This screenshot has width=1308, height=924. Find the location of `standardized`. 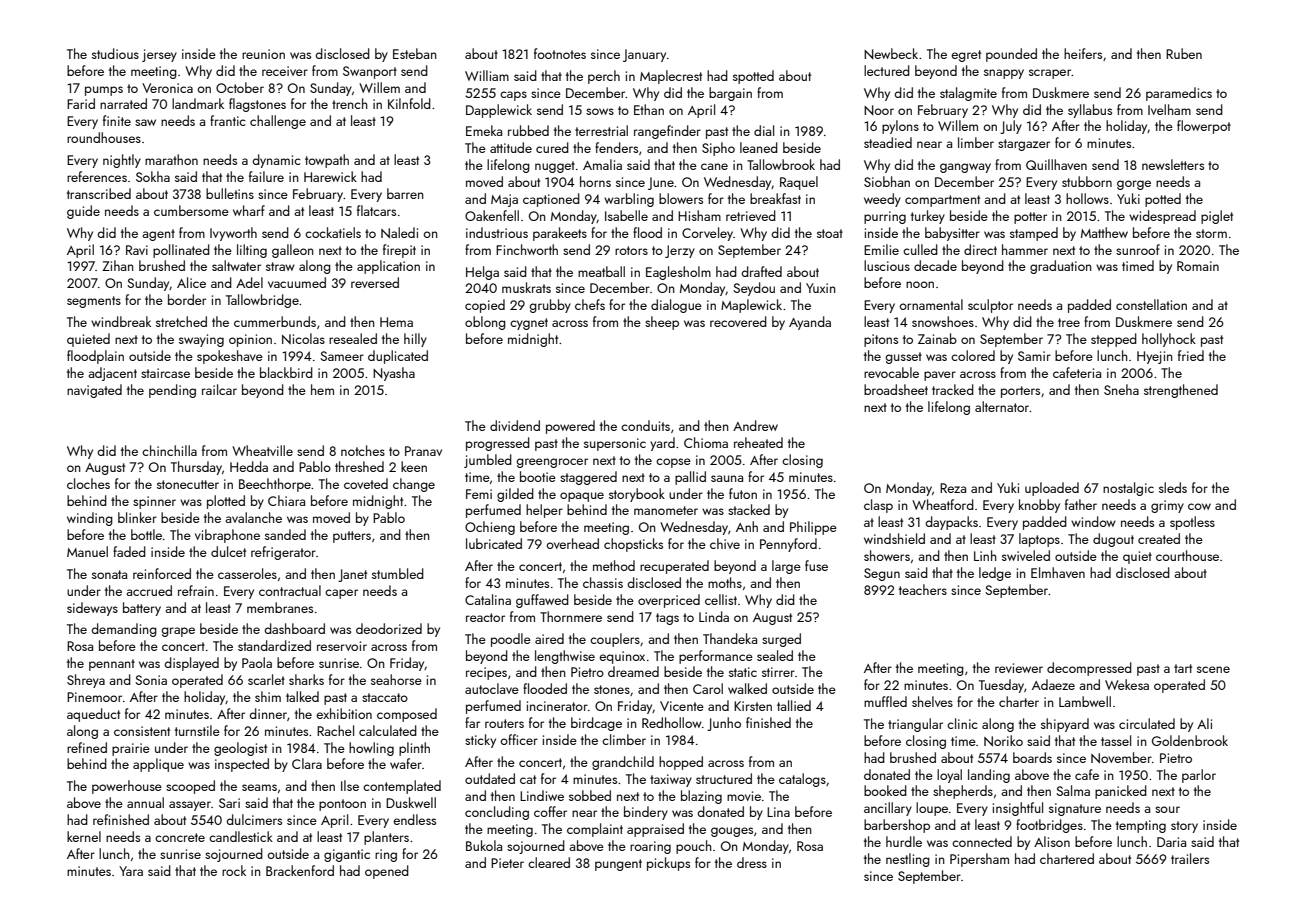

standardized is located at coordinates (274, 645).
